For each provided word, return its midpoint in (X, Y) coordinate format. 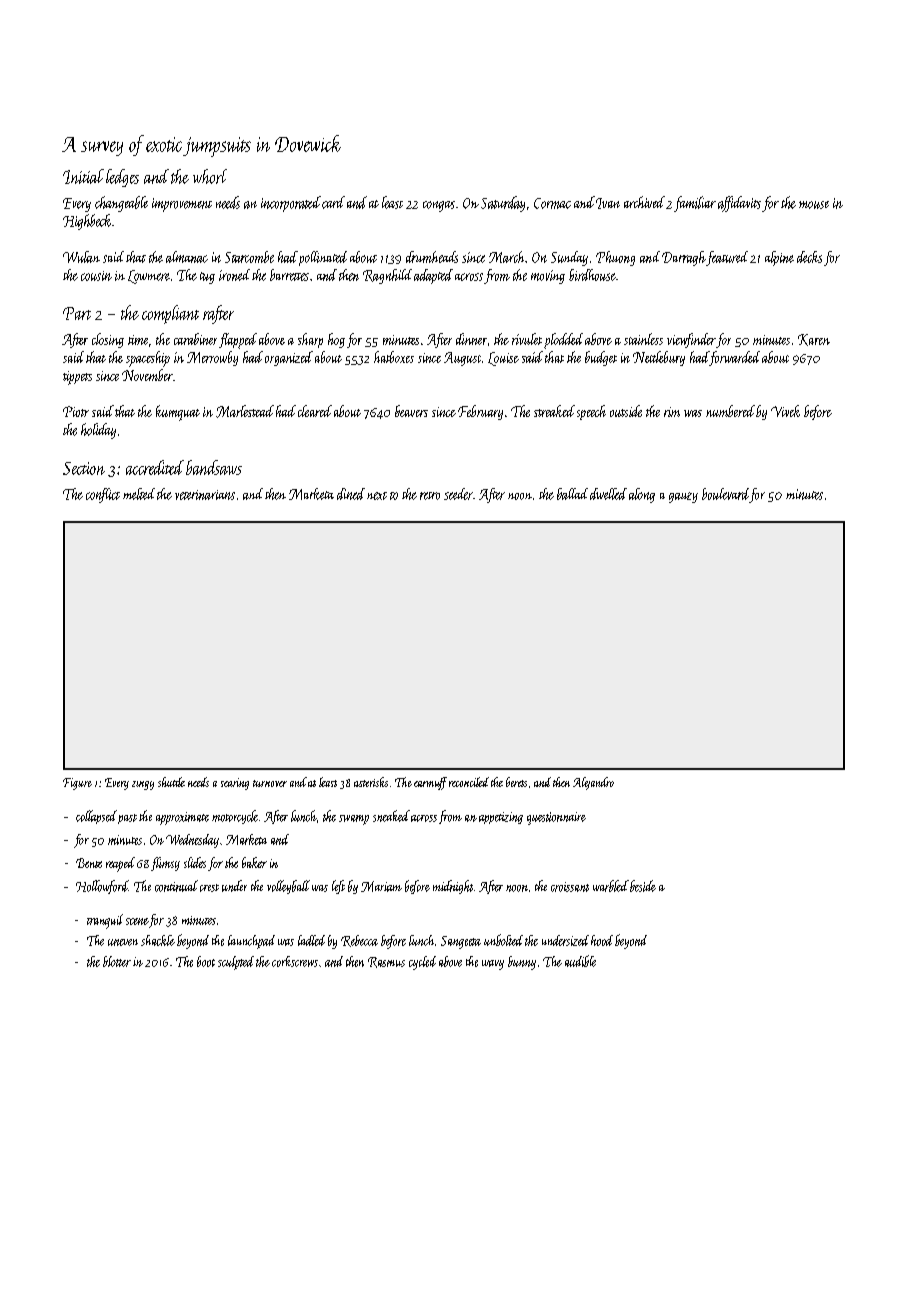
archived (644, 202)
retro (430, 496)
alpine (779, 258)
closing (108, 340)
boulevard (725, 494)
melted (139, 494)
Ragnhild (387, 276)
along (642, 495)
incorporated (291, 204)
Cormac (552, 203)
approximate (182, 818)
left (338, 887)
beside (643, 886)
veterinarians (205, 495)
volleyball (288, 887)
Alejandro (593, 783)
